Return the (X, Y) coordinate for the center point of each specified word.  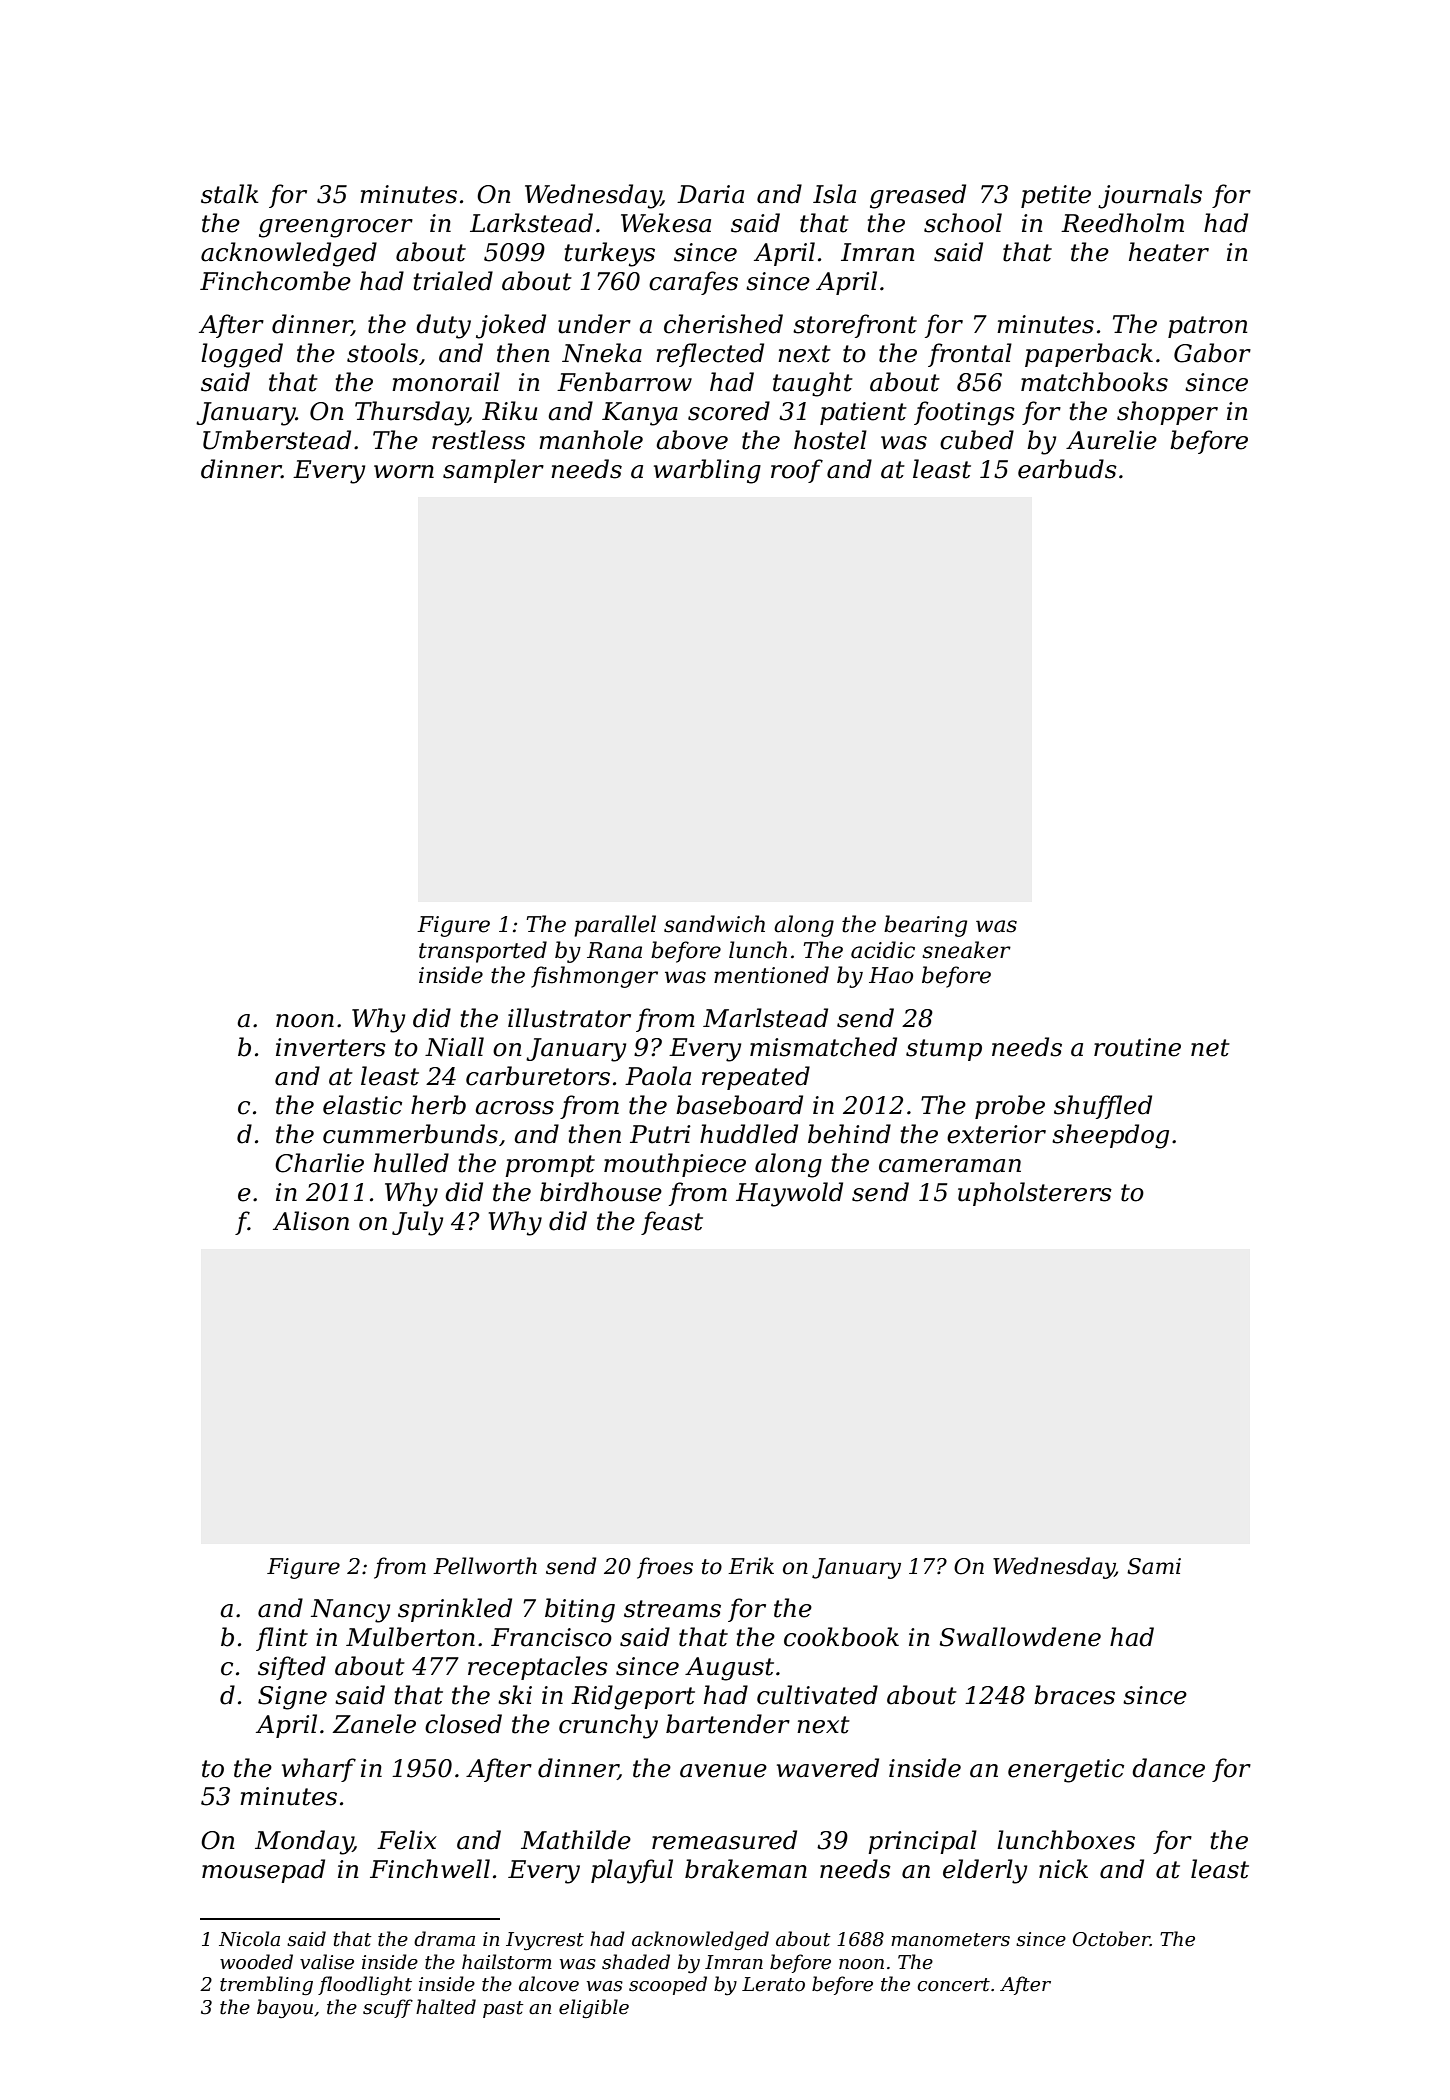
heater (1169, 252)
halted (446, 2007)
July (417, 1223)
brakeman (746, 1869)
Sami (1154, 1566)
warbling (707, 471)
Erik (751, 1565)
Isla (834, 194)
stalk (230, 194)
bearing (925, 926)
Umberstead (277, 440)
